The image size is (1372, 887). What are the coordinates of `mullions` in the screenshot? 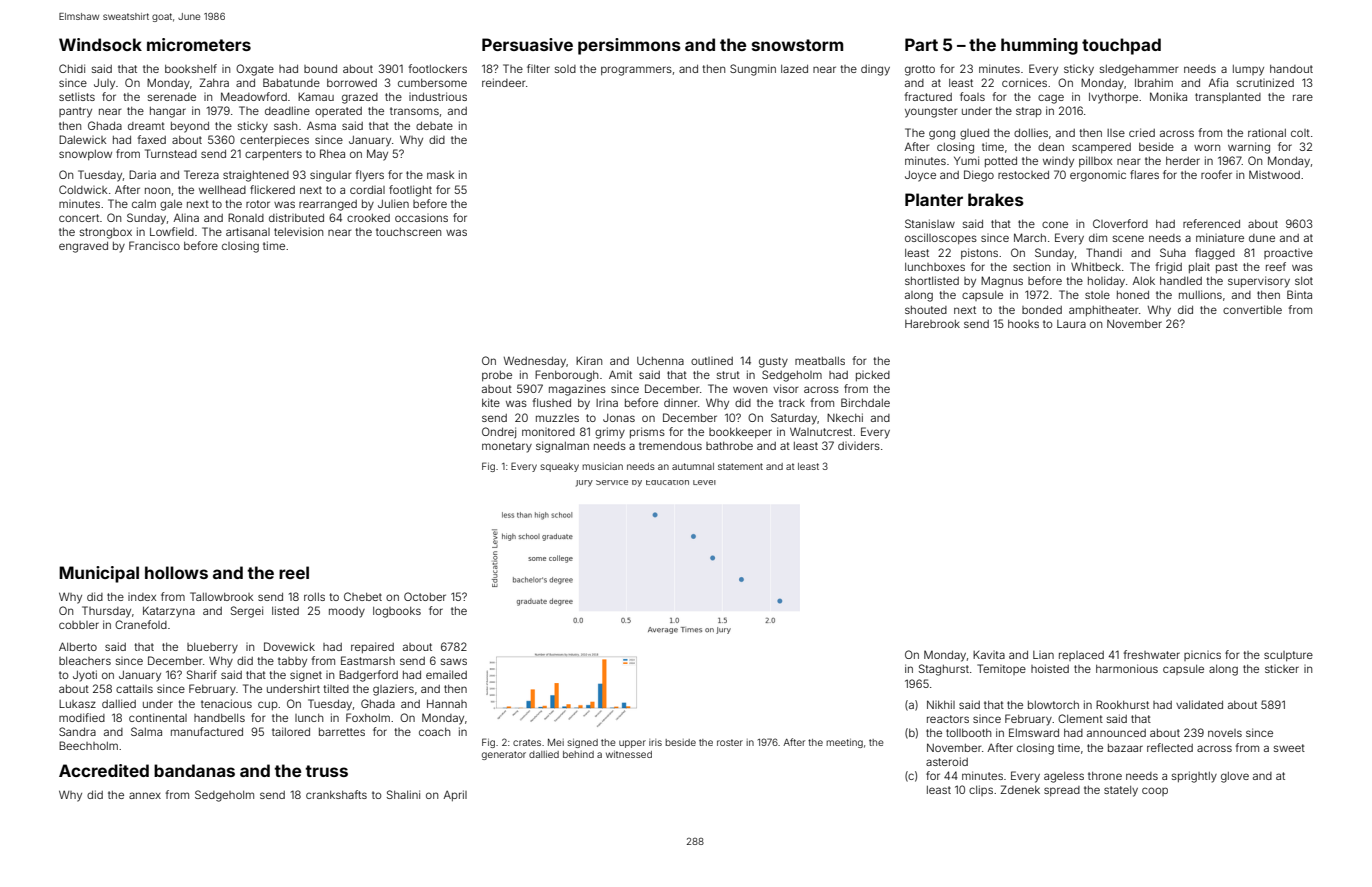 It's located at (1200, 294).
